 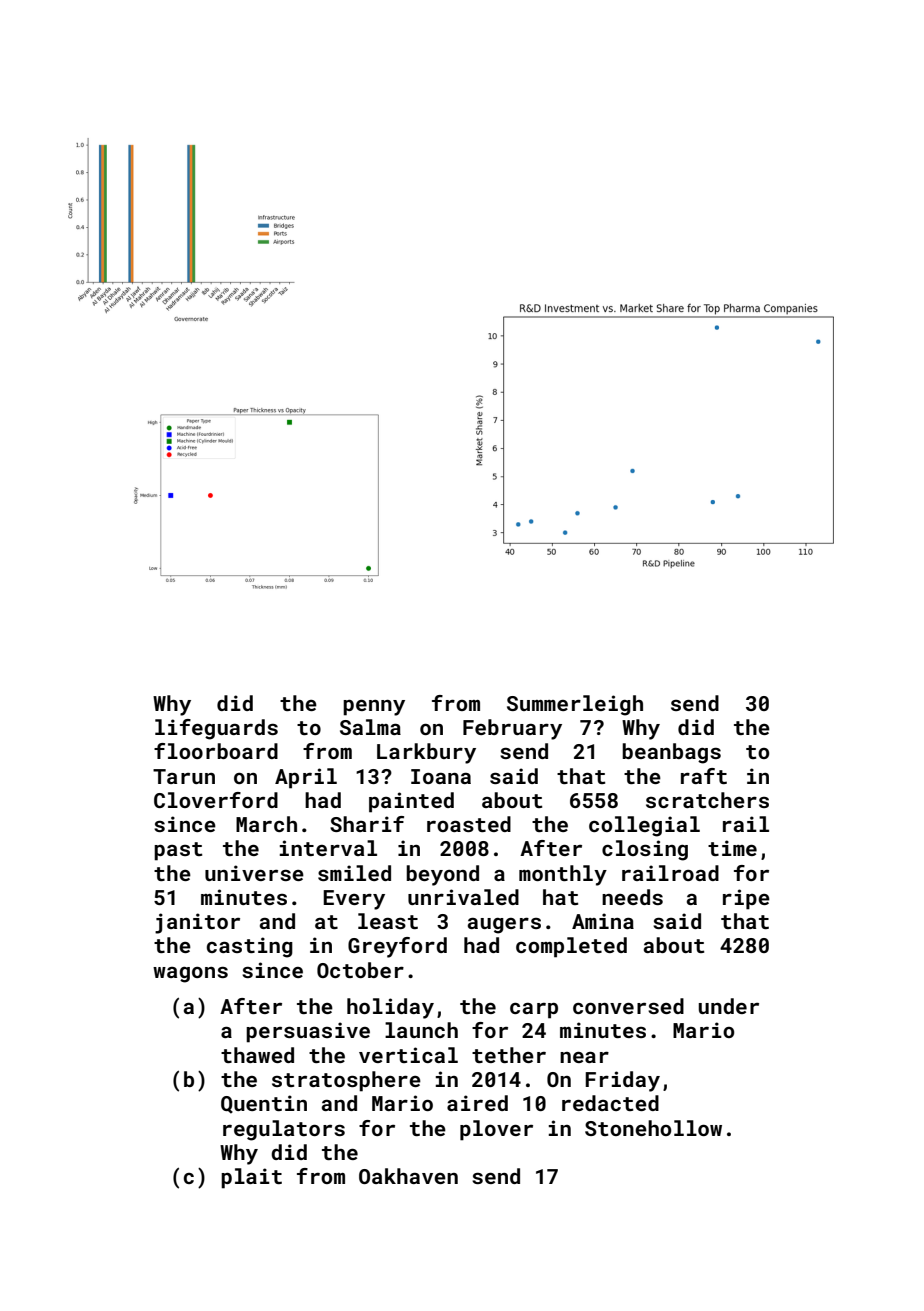 I want to click on raft, so click(x=704, y=776).
